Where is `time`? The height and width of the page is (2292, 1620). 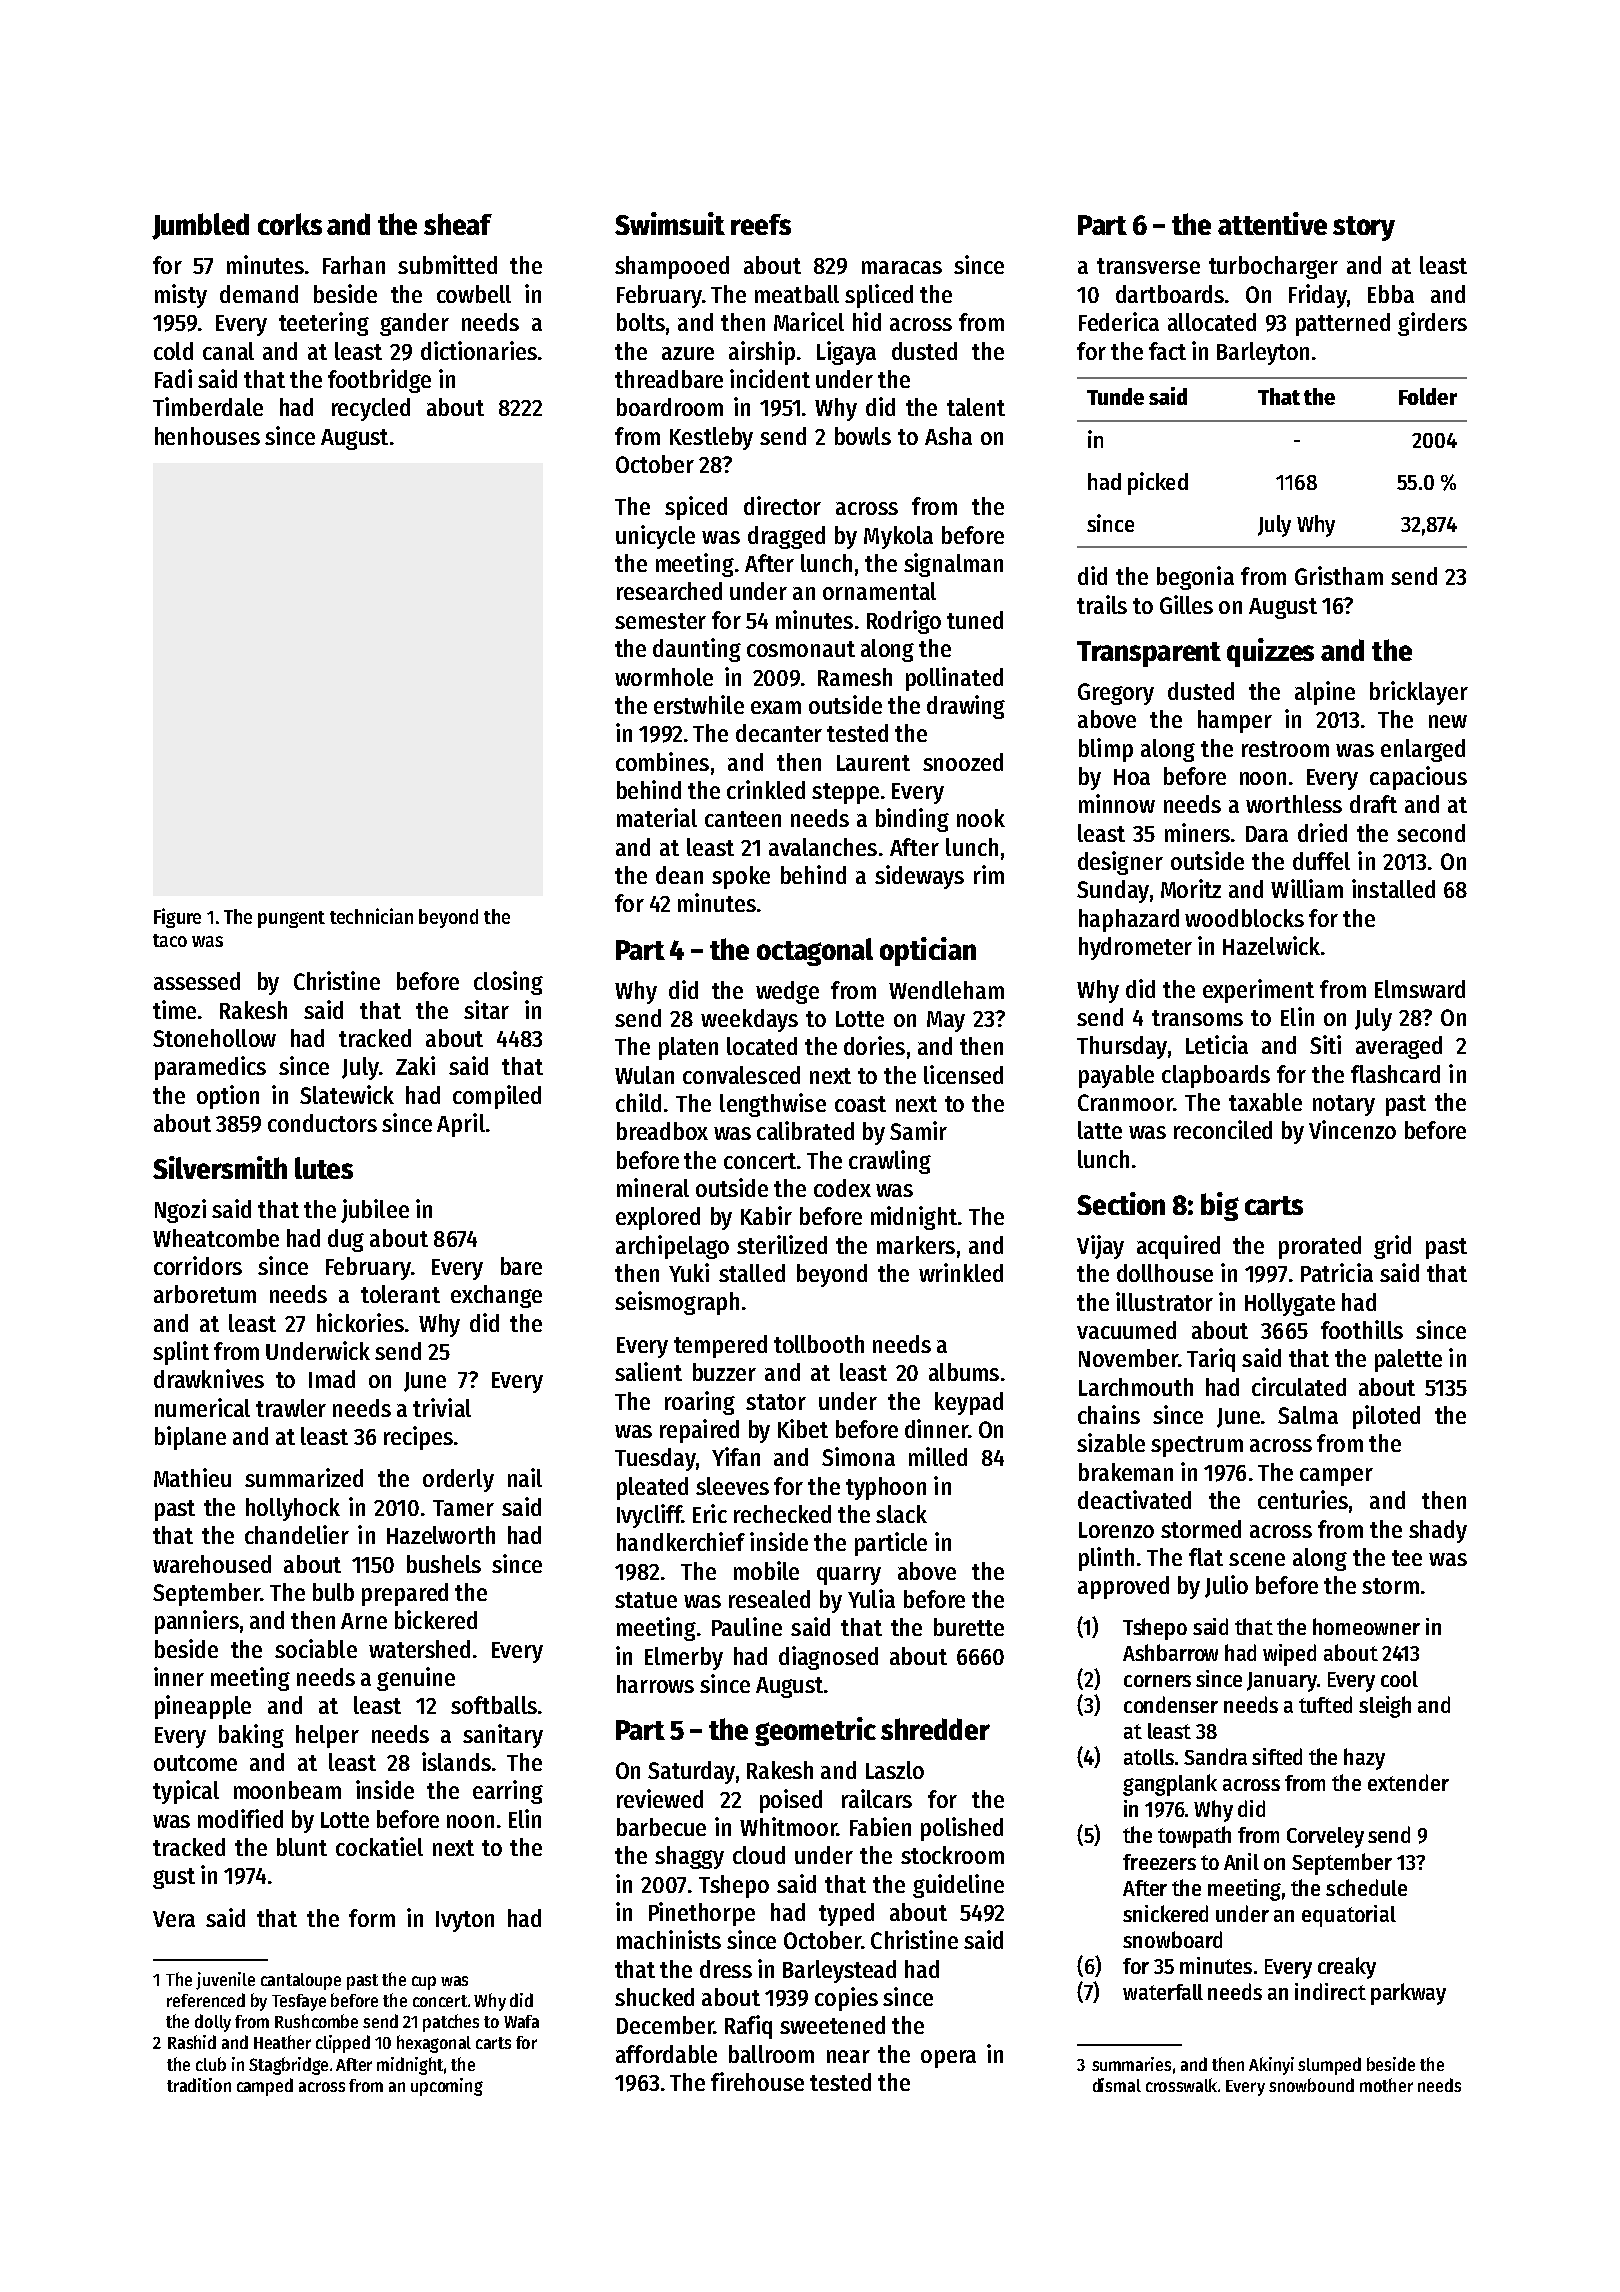 time is located at coordinates (174, 1009).
